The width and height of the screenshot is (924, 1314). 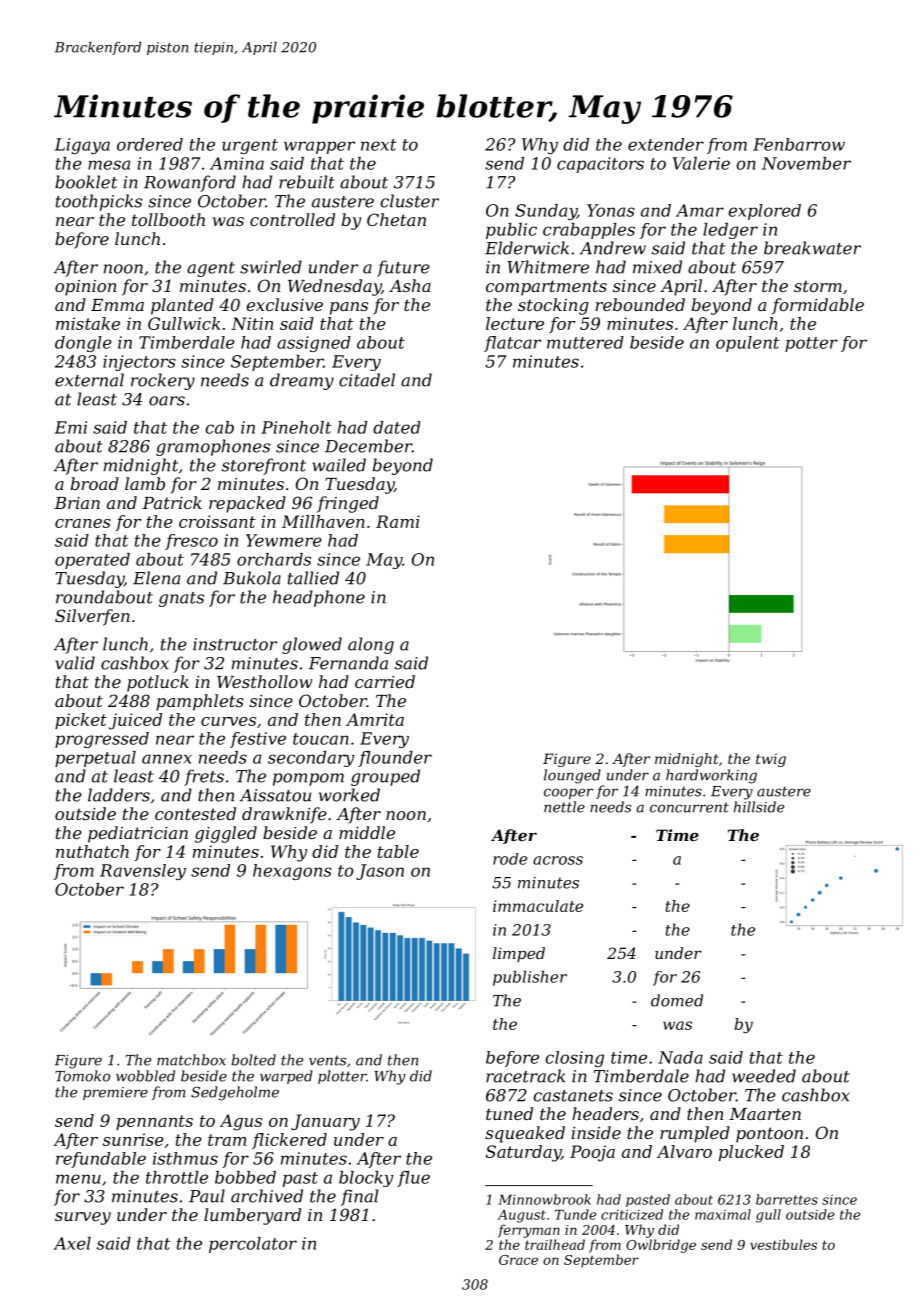 What do you see at coordinates (319, 147) in the screenshot?
I see `wrapper` at bounding box center [319, 147].
